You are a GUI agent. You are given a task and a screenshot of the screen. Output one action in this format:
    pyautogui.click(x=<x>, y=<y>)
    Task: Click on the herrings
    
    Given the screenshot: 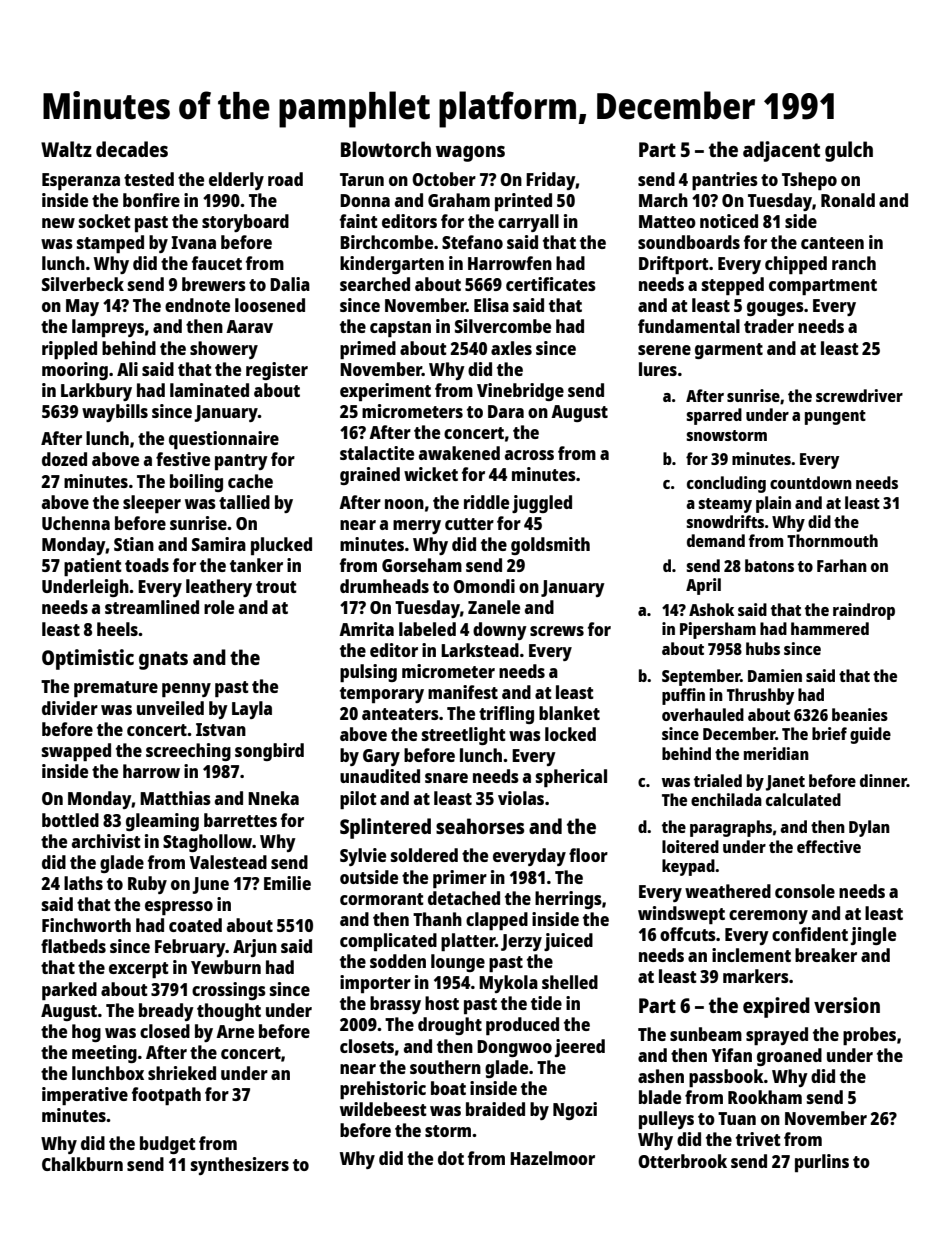 What is the action you would take?
    pyautogui.click(x=568, y=900)
